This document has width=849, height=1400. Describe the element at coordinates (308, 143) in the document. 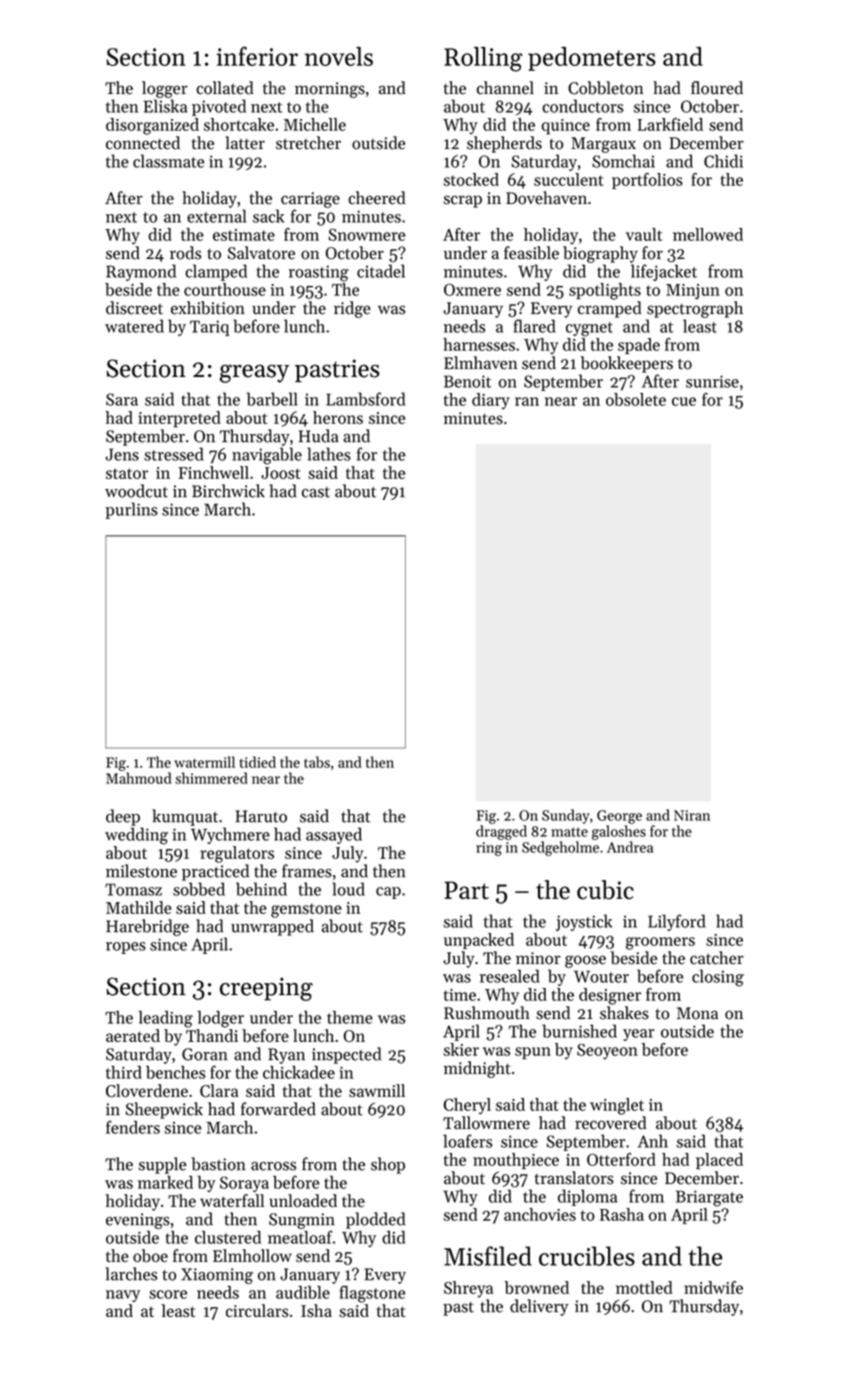

I see `stretcher` at that location.
